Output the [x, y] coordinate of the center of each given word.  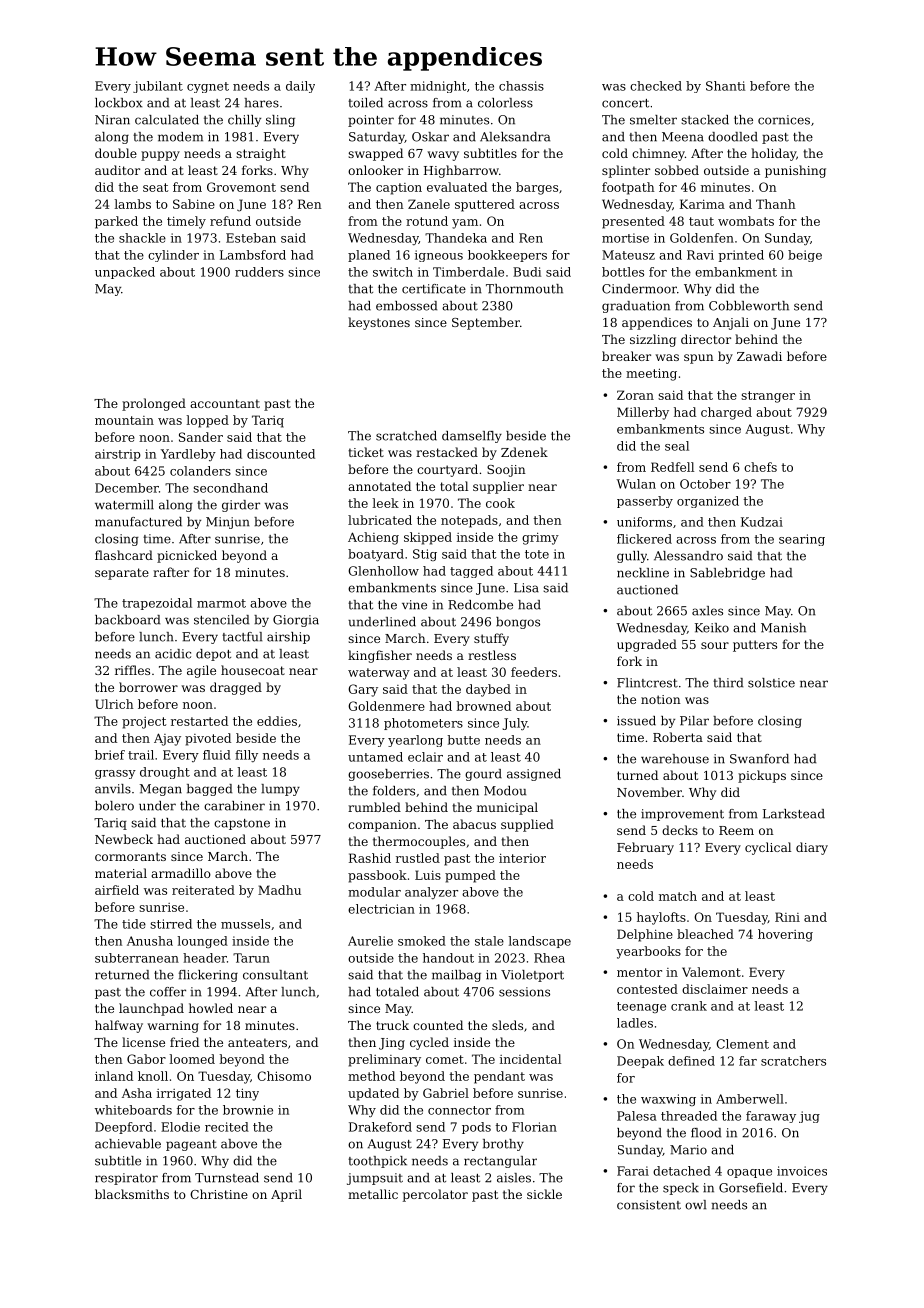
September [486, 323]
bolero [114, 806]
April [286, 1195]
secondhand [230, 488]
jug [809, 1117]
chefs [760, 467]
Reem [736, 830]
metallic [373, 1194]
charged [726, 413]
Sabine [194, 204]
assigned [534, 775]
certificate [434, 289]
